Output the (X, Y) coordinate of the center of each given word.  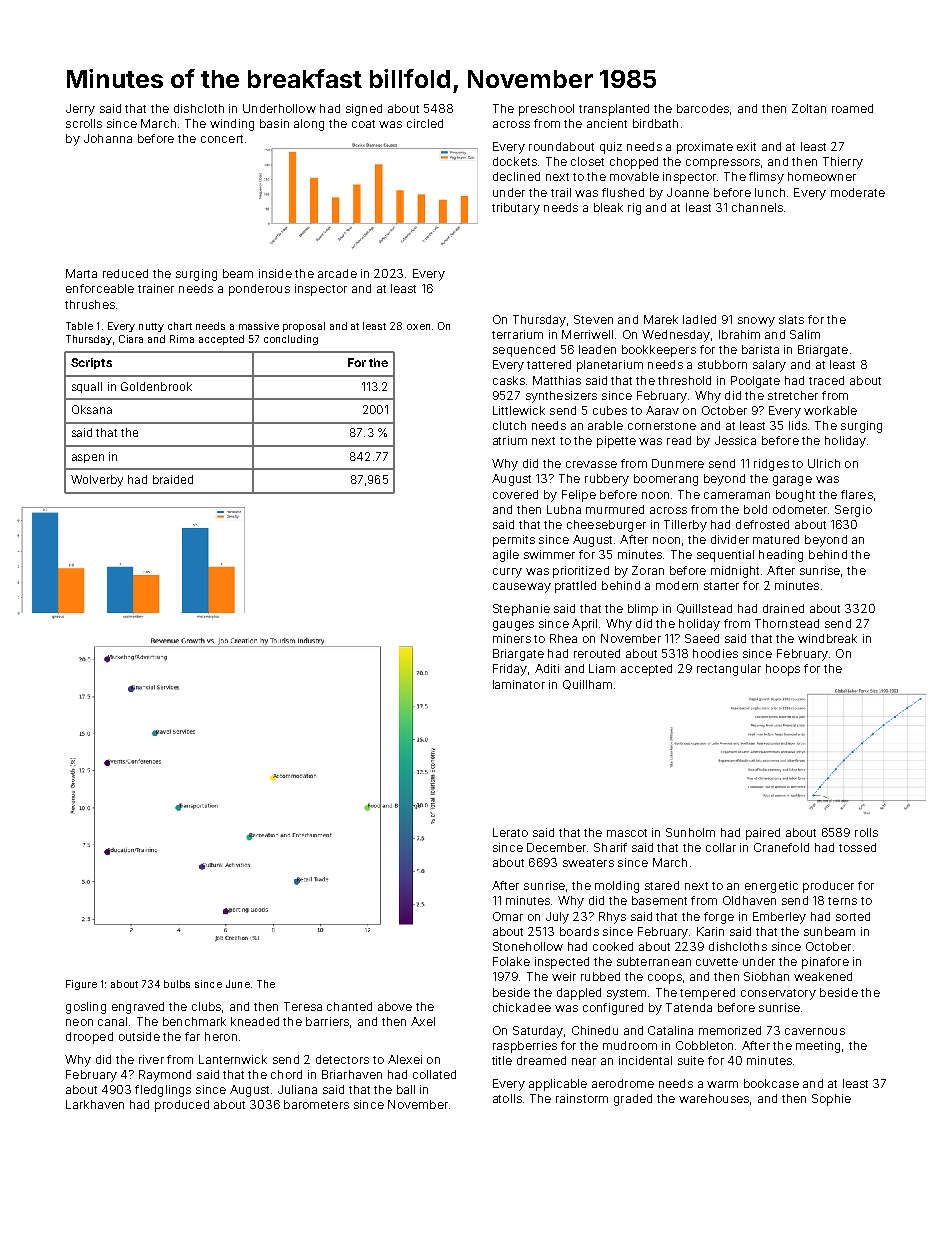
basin (274, 123)
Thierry (843, 163)
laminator (519, 684)
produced (182, 1106)
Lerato (510, 832)
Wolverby (97, 481)
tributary (516, 209)
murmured (615, 509)
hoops (783, 670)
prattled (575, 587)
